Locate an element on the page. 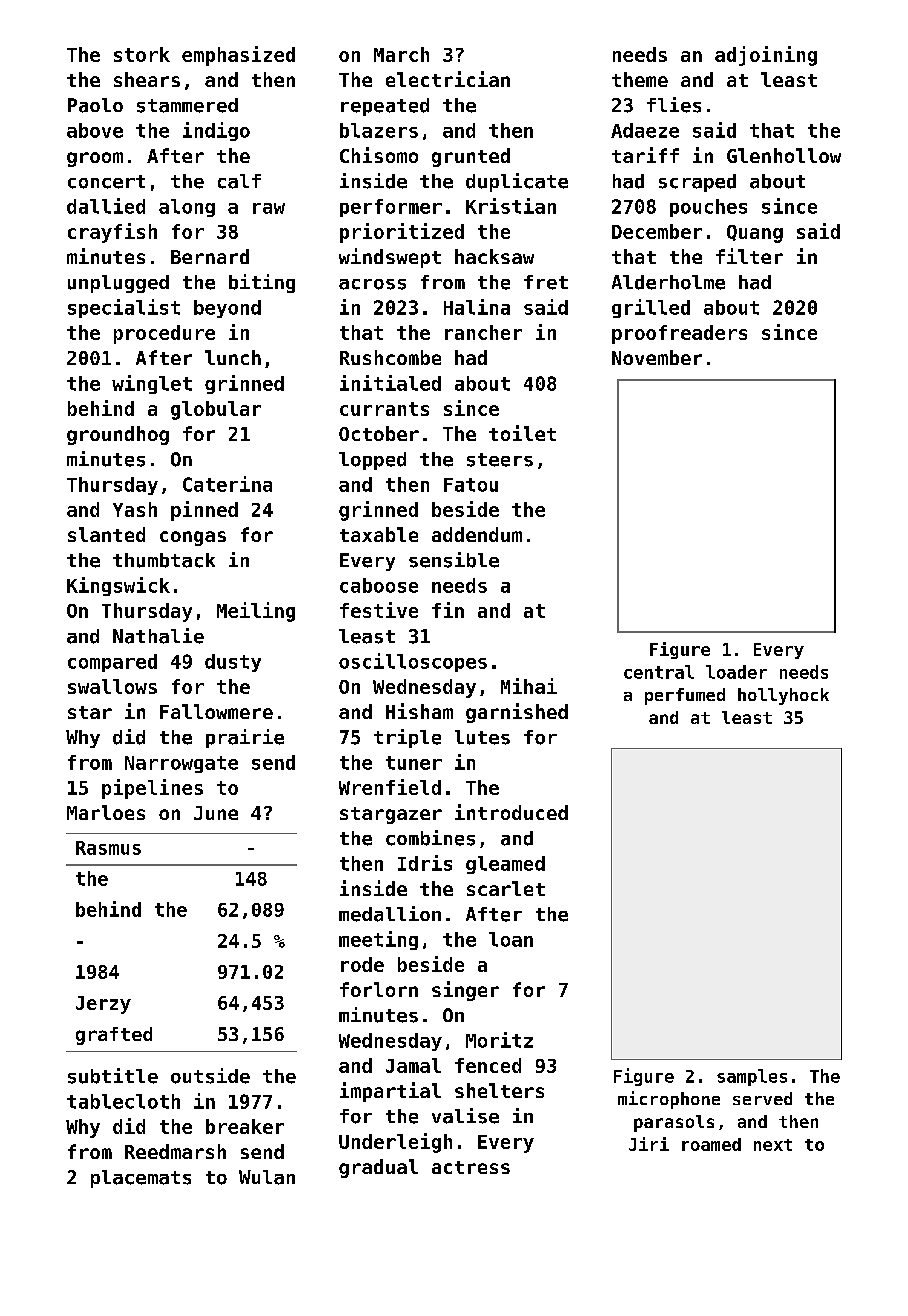 The width and height of the image is (908, 1316). stork is located at coordinates (142, 54).
